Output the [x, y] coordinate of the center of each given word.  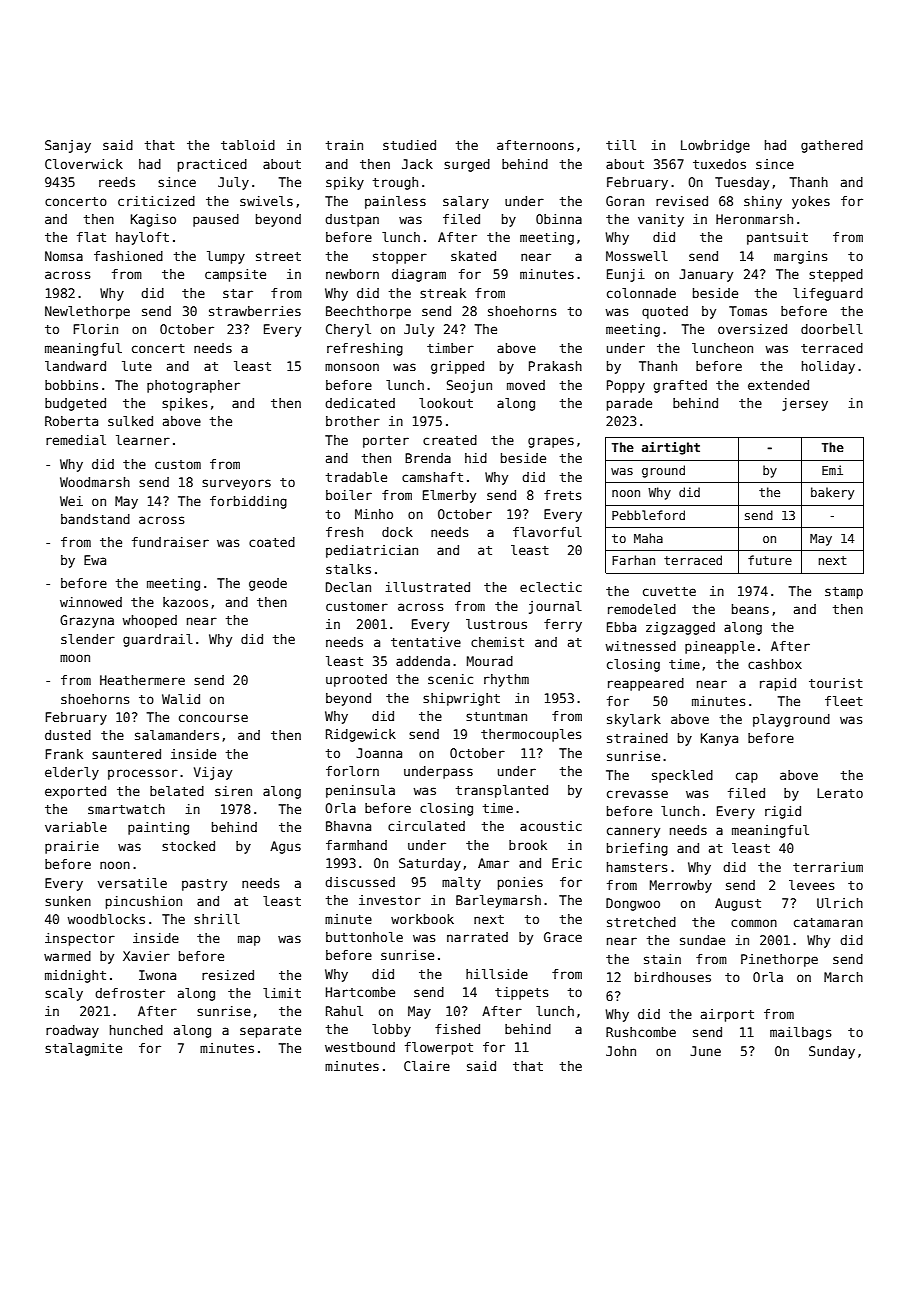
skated [473, 256]
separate [270, 1032]
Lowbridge [715, 146]
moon [75, 658]
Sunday [832, 1052]
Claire [427, 1066]
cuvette [669, 591]
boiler [349, 495]
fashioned [128, 256]
